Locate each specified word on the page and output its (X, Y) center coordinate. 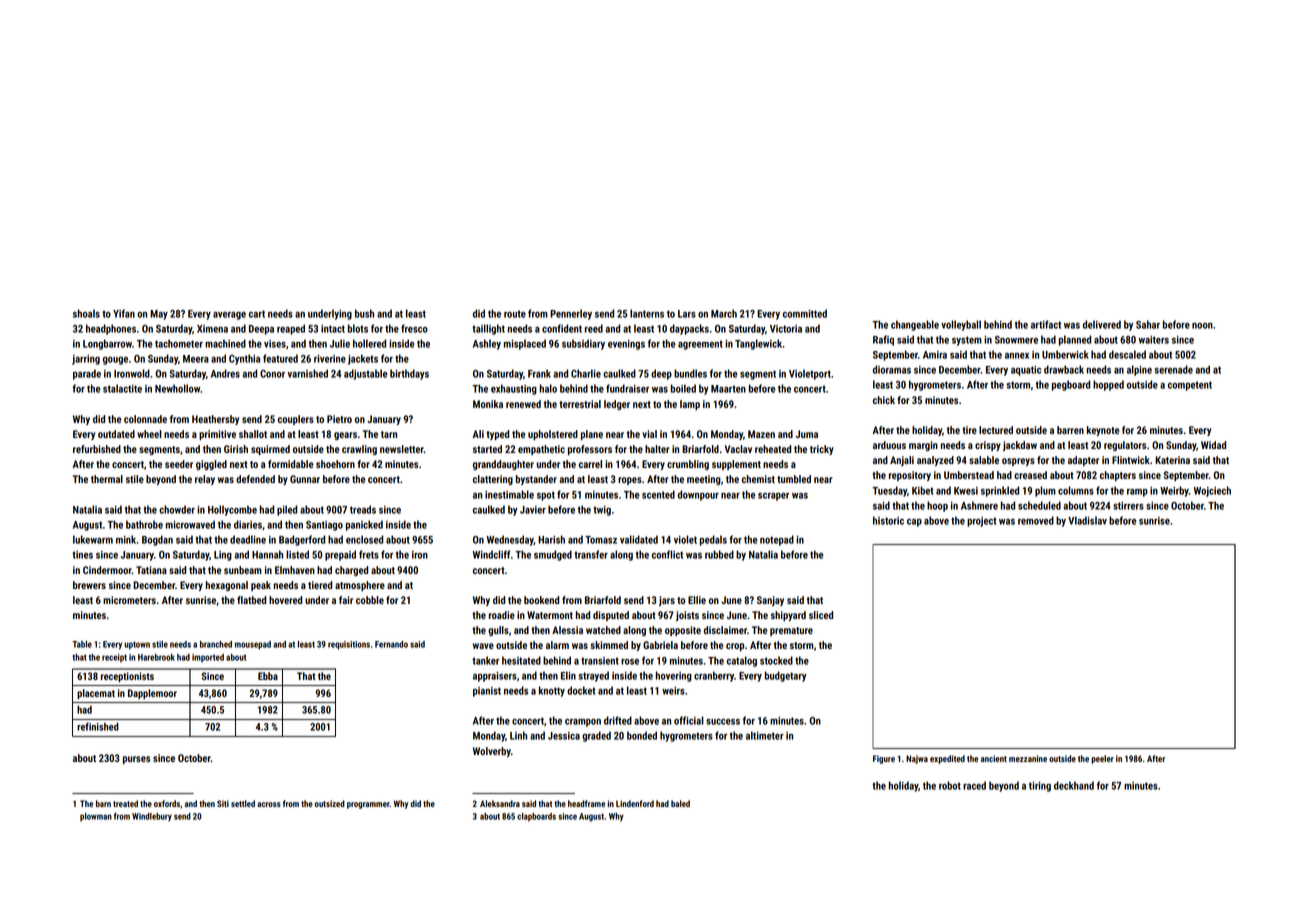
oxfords (167, 803)
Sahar (1148, 324)
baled (680, 803)
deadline (248, 539)
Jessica (564, 736)
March (724, 313)
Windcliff (491, 554)
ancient (994, 758)
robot (950, 785)
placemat (96, 694)
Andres (225, 373)
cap (914, 523)
